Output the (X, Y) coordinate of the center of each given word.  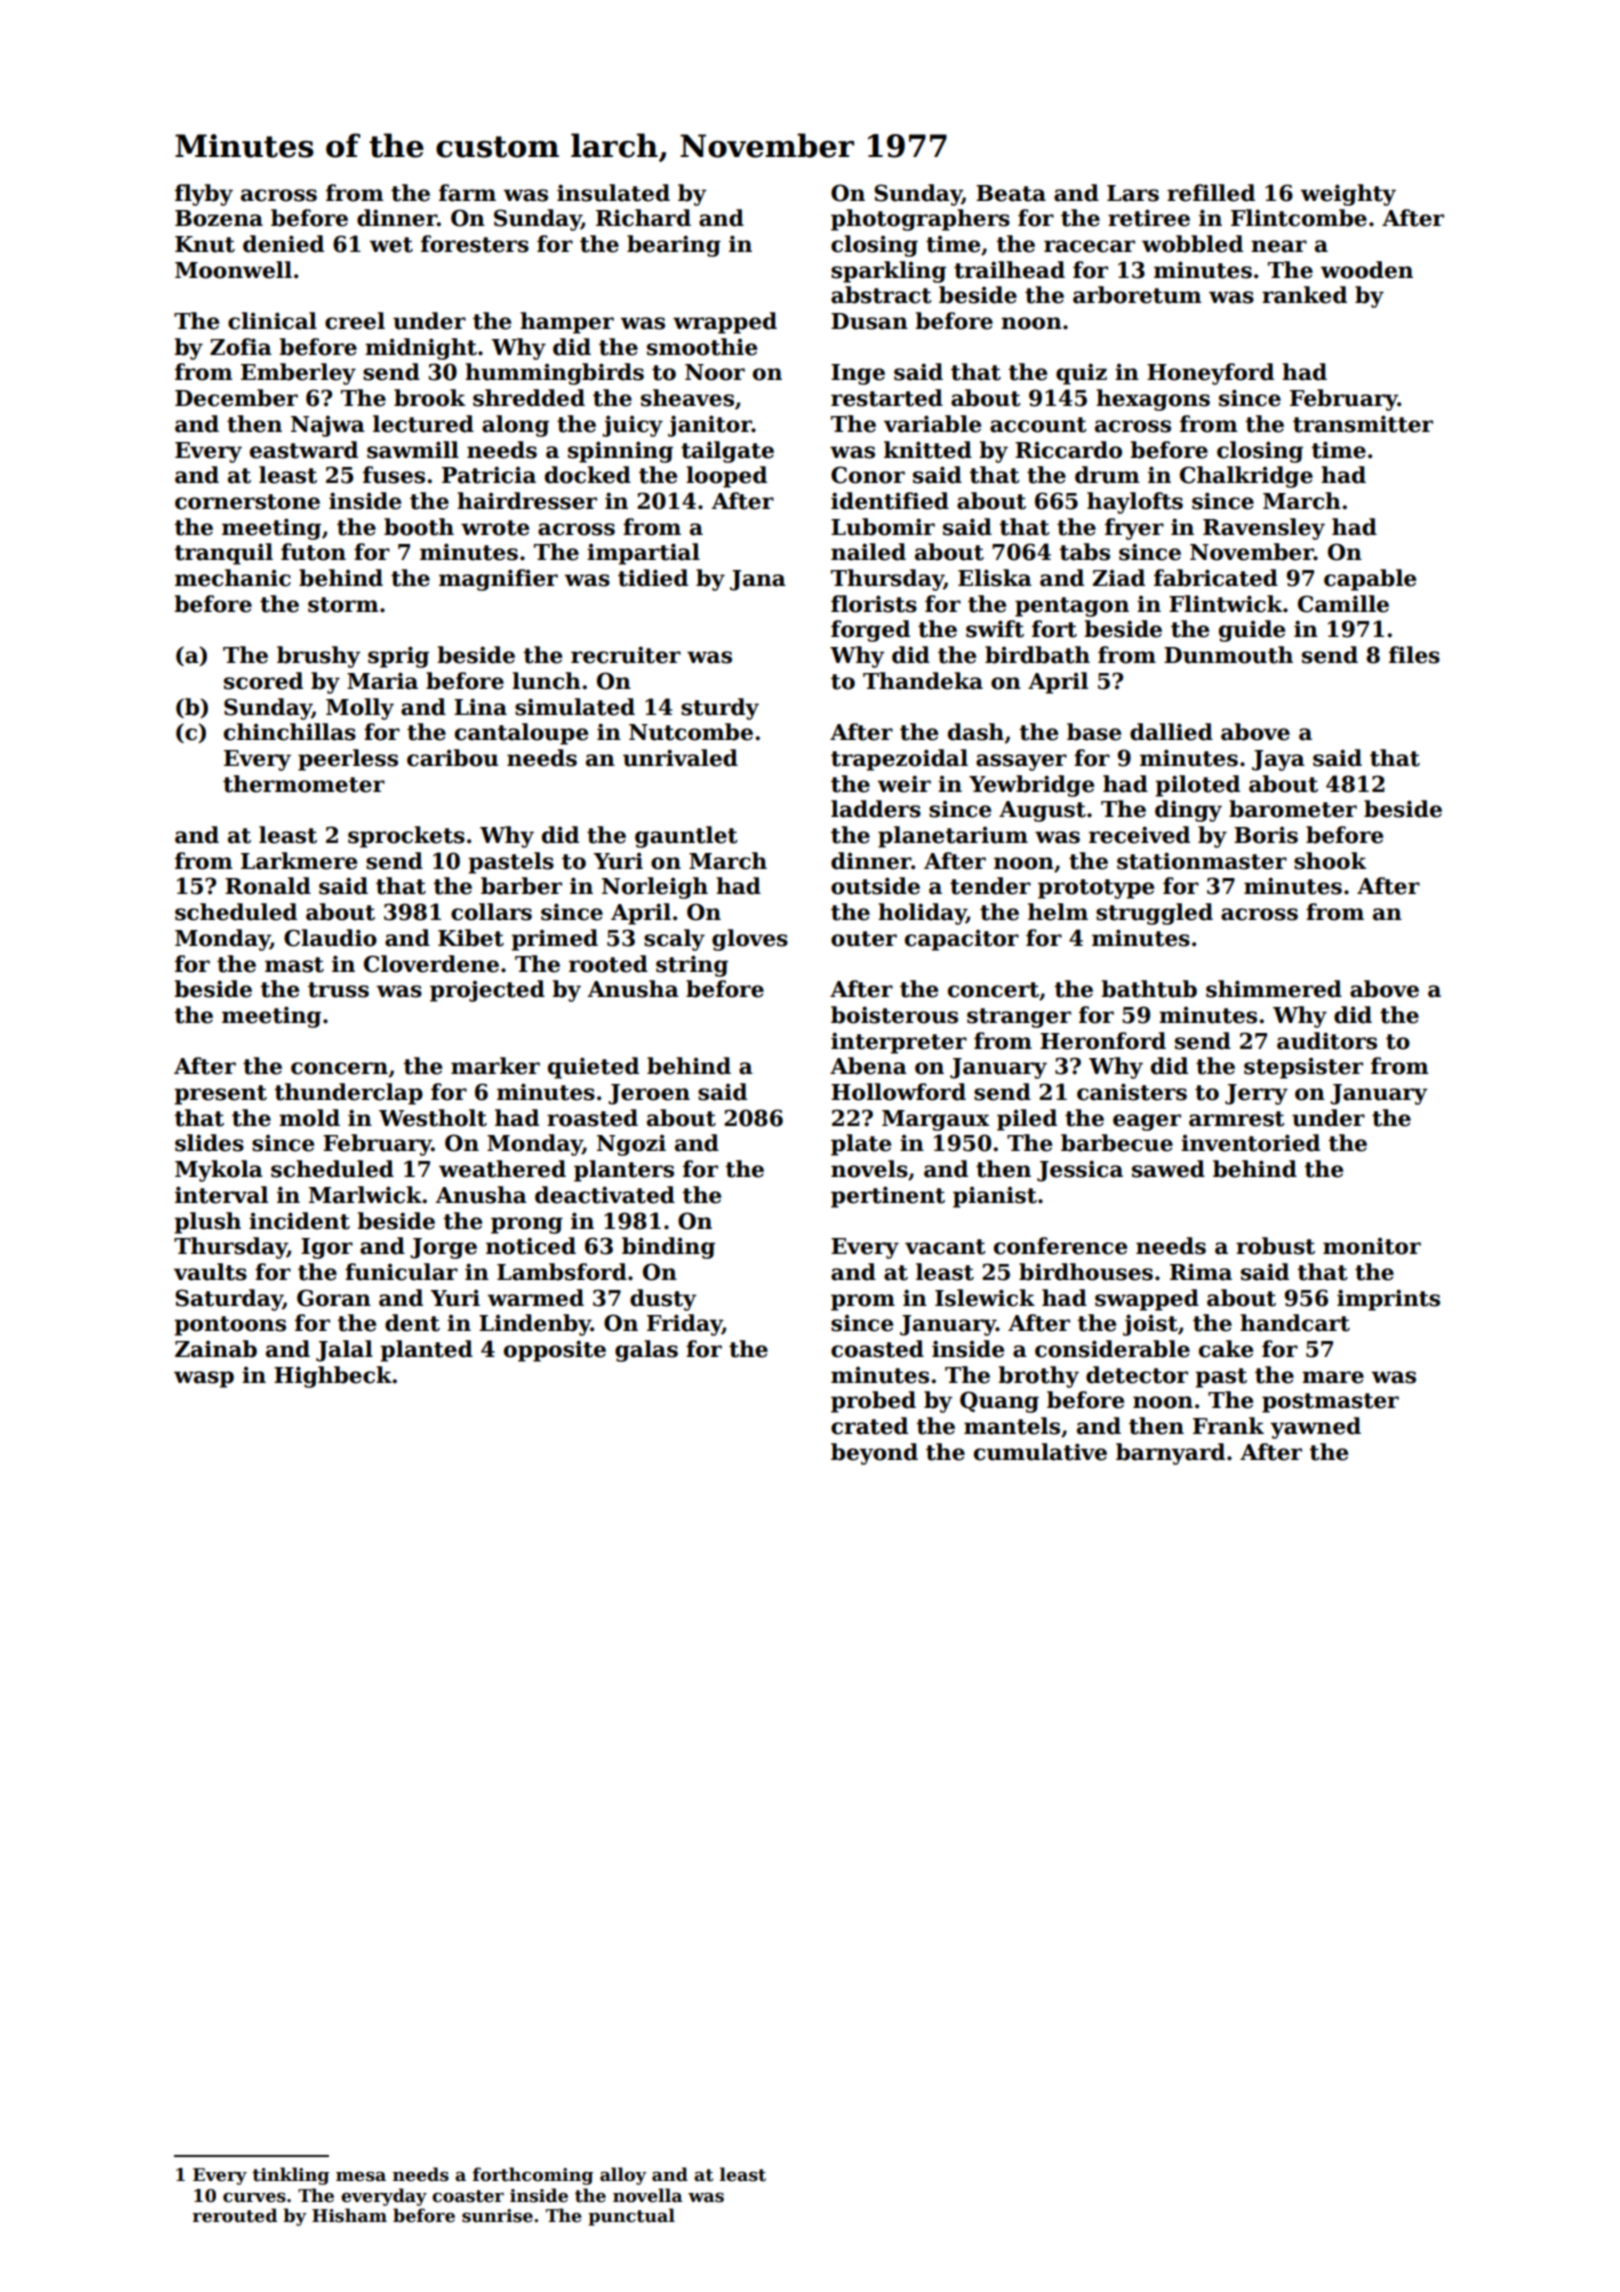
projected (487, 991)
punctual (631, 2217)
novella (648, 2195)
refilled (1211, 193)
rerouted (234, 2215)
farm (467, 193)
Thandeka (923, 681)
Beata (1011, 193)
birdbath (1037, 655)
